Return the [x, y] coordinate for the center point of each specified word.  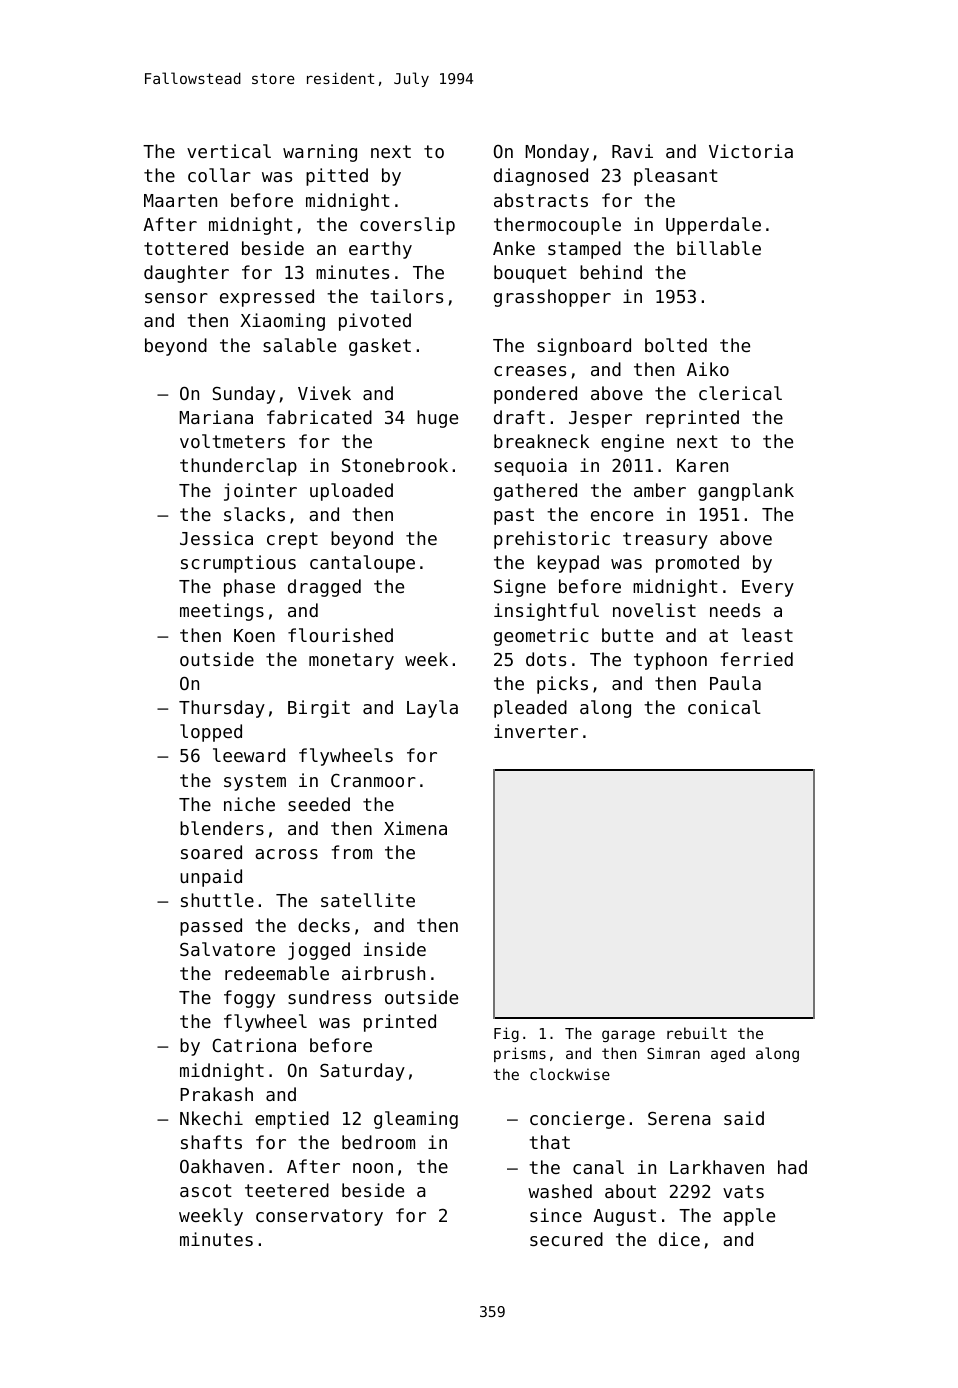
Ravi [632, 151]
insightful [546, 612]
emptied [292, 1120]
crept [292, 540]
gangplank [746, 492]
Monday [557, 153]
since [556, 1215]
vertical [229, 151]
